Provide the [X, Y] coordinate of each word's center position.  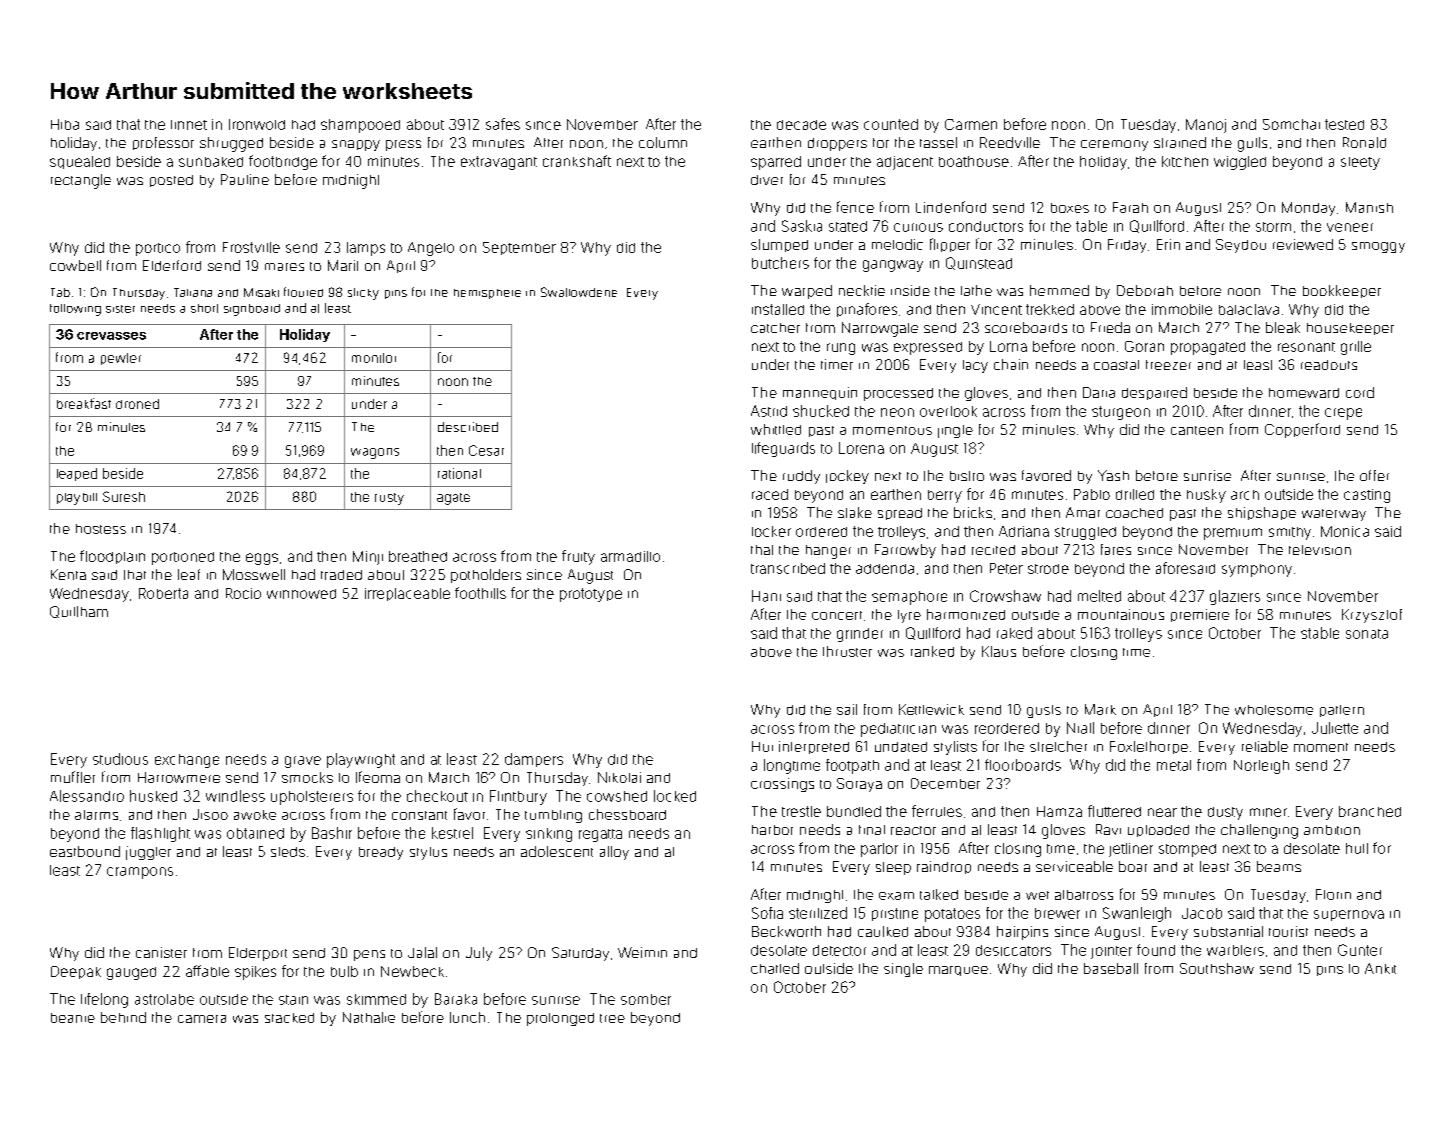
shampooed [360, 126]
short [204, 308]
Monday [1308, 209]
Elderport [258, 954]
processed [898, 394]
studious [120, 759]
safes [503, 124]
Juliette [1335, 728]
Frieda [1110, 327]
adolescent [557, 851]
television [1320, 550]
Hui [762, 746]
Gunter [1360, 950]
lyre [909, 616]
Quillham [79, 612]
